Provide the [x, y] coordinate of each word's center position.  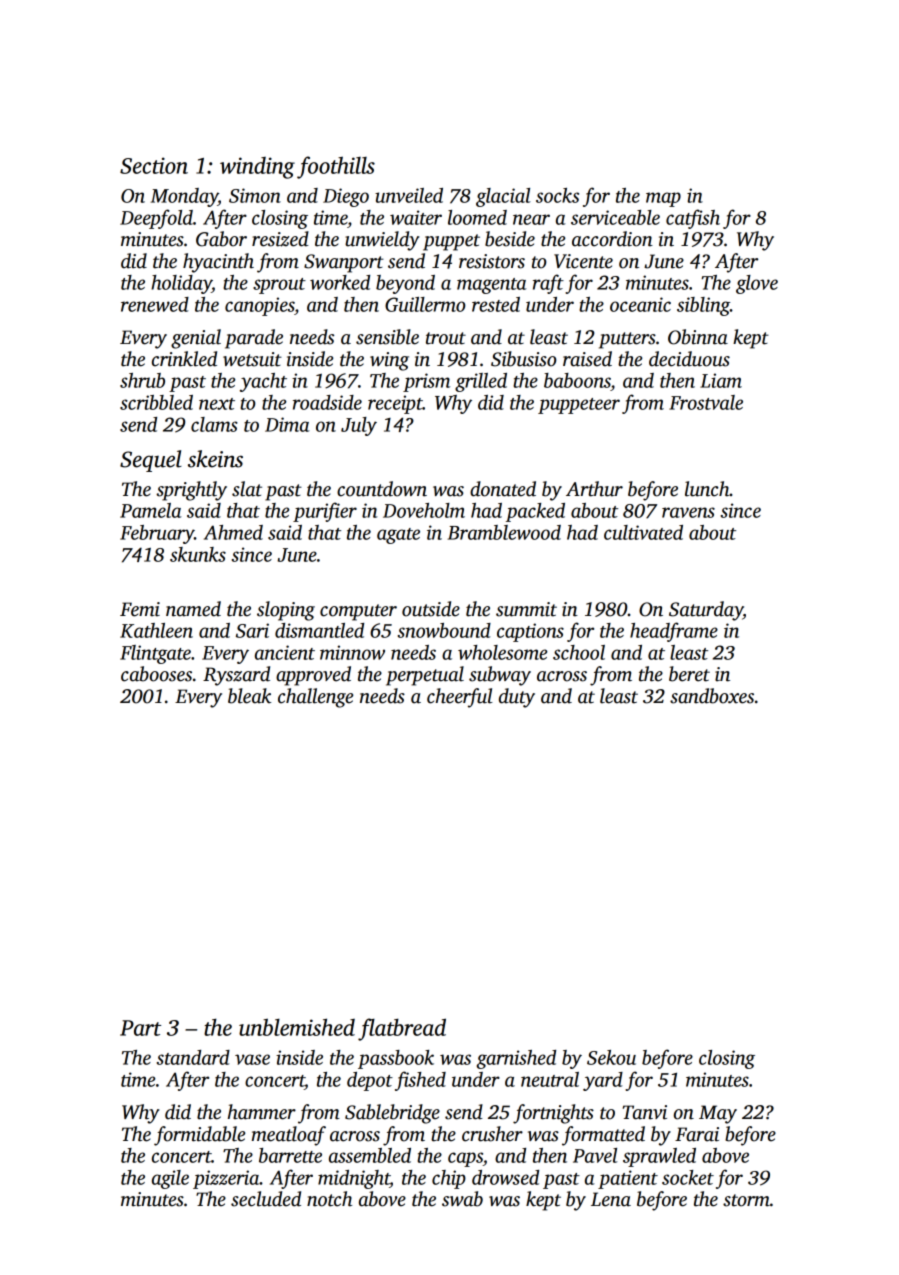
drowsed [505, 1177]
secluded [266, 1199]
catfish [693, 219]
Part [140, 1028]
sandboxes [712, 696]
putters [627, 340]
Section [154, 165]
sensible [387, 337]
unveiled [409, 195]
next [217, 404]
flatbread [402, 1029]
